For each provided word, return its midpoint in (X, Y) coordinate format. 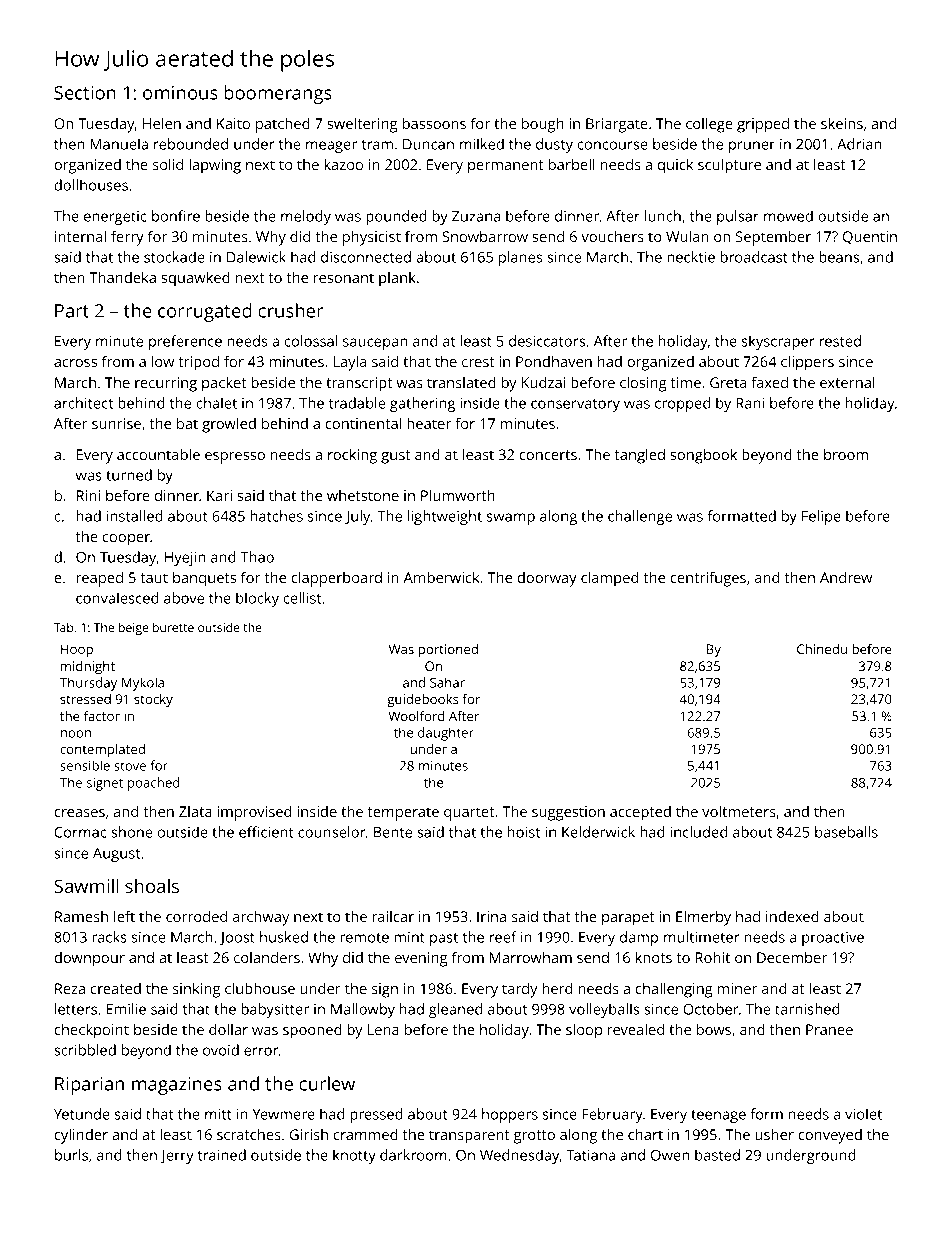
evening (421, 959)
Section (85, 93)
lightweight (445, 517)
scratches (249, 1134)
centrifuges (708, 579)
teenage (718, 1116)
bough (543, 125)
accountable (158, 454)
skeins (842, 123)
